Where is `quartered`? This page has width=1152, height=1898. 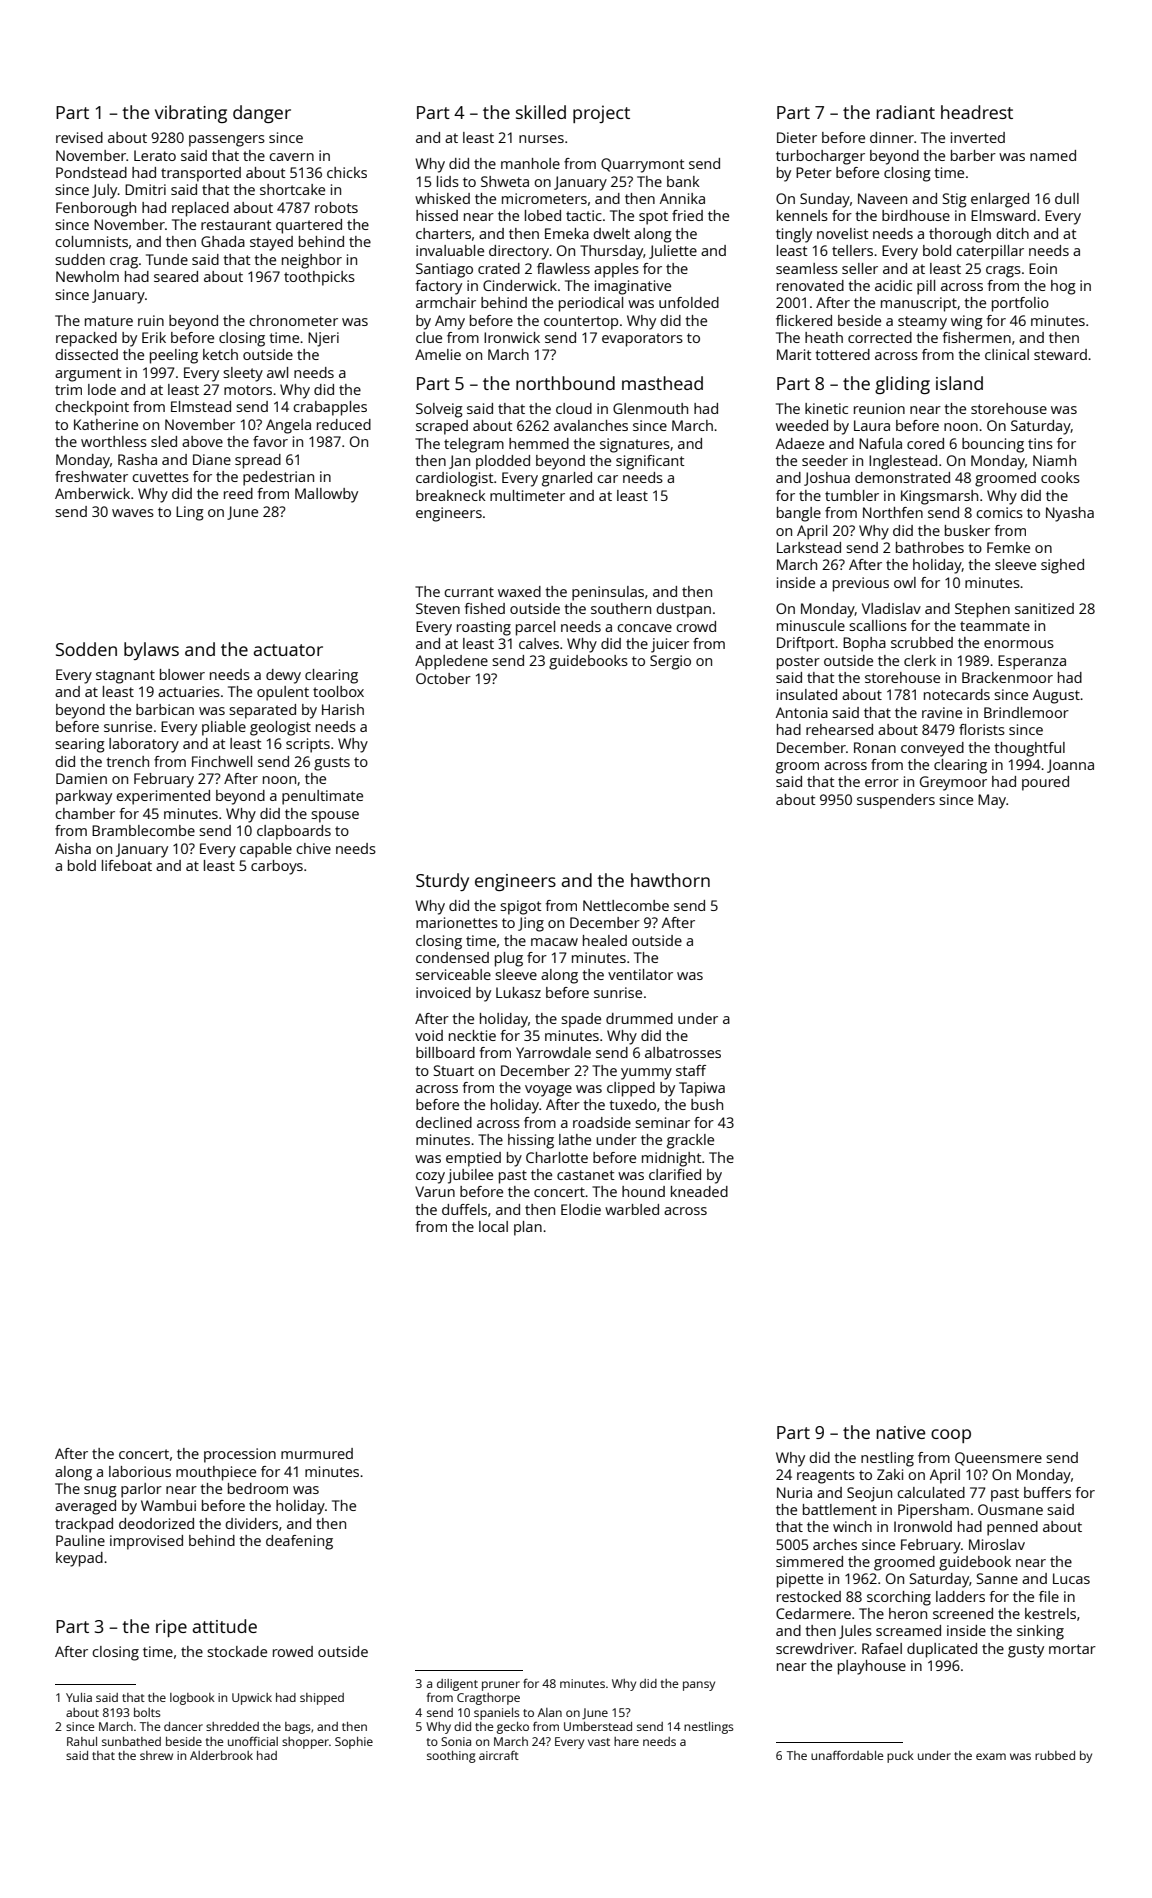 quartered is located at coordinates (309, 226).
